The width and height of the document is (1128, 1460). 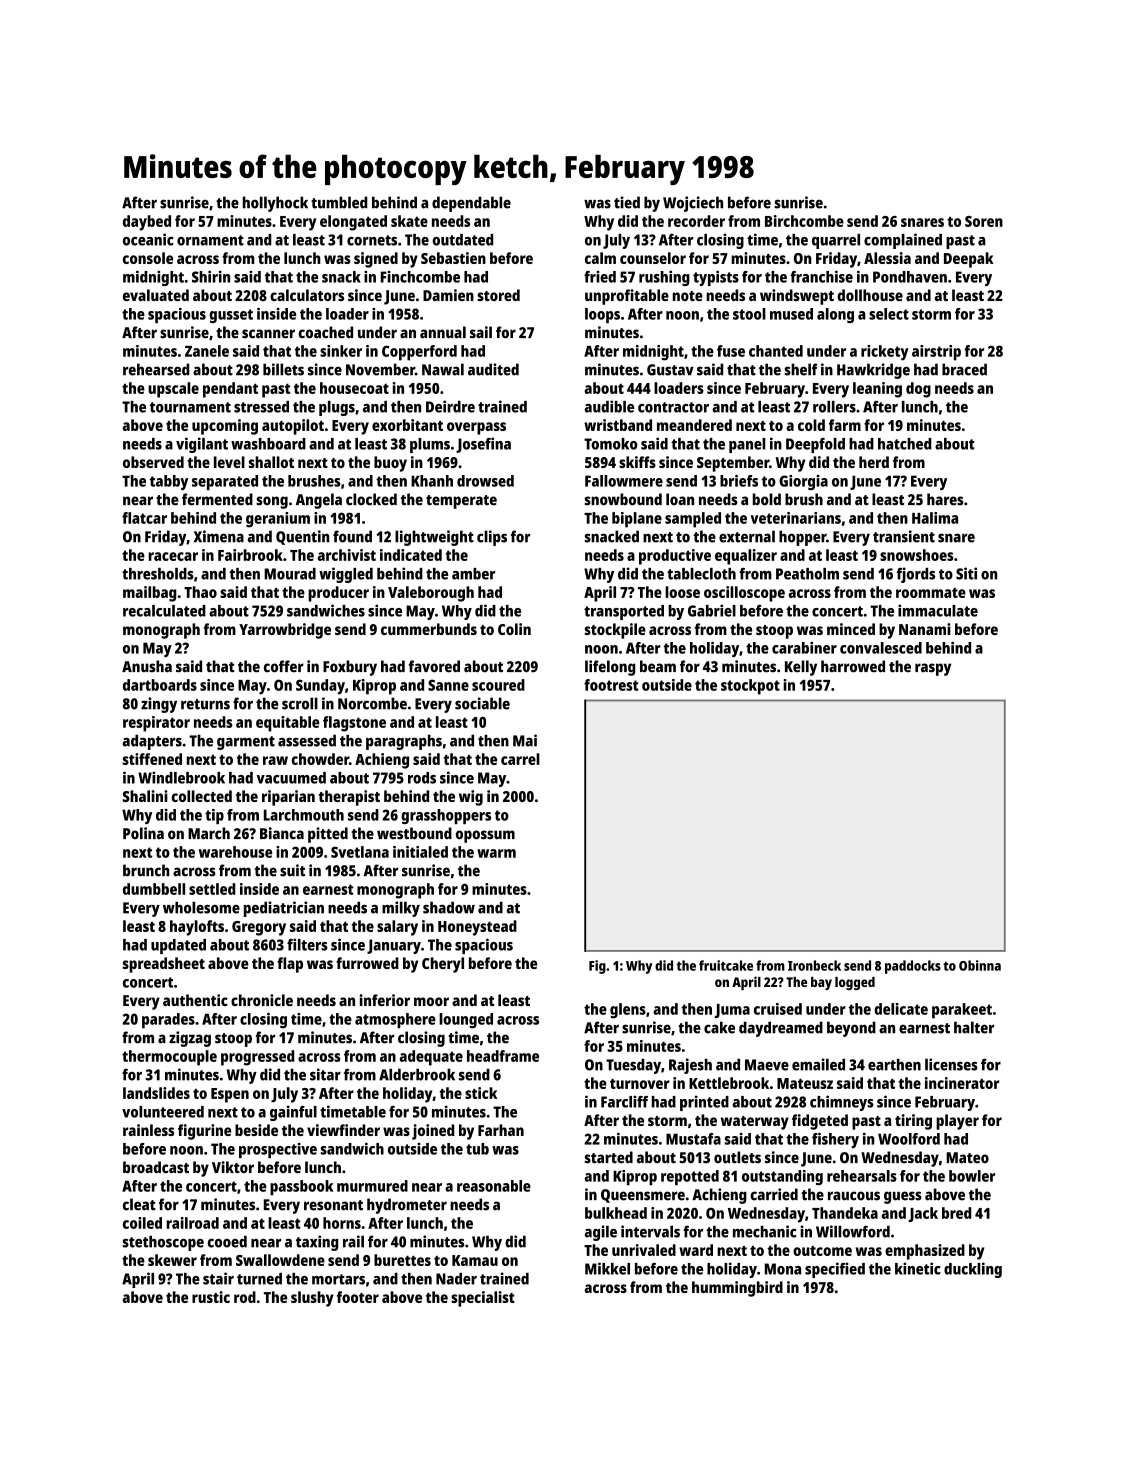 What do you see at coordinates (791, 314) in the document?
I see `mused` at bounding box center [791, 314].
